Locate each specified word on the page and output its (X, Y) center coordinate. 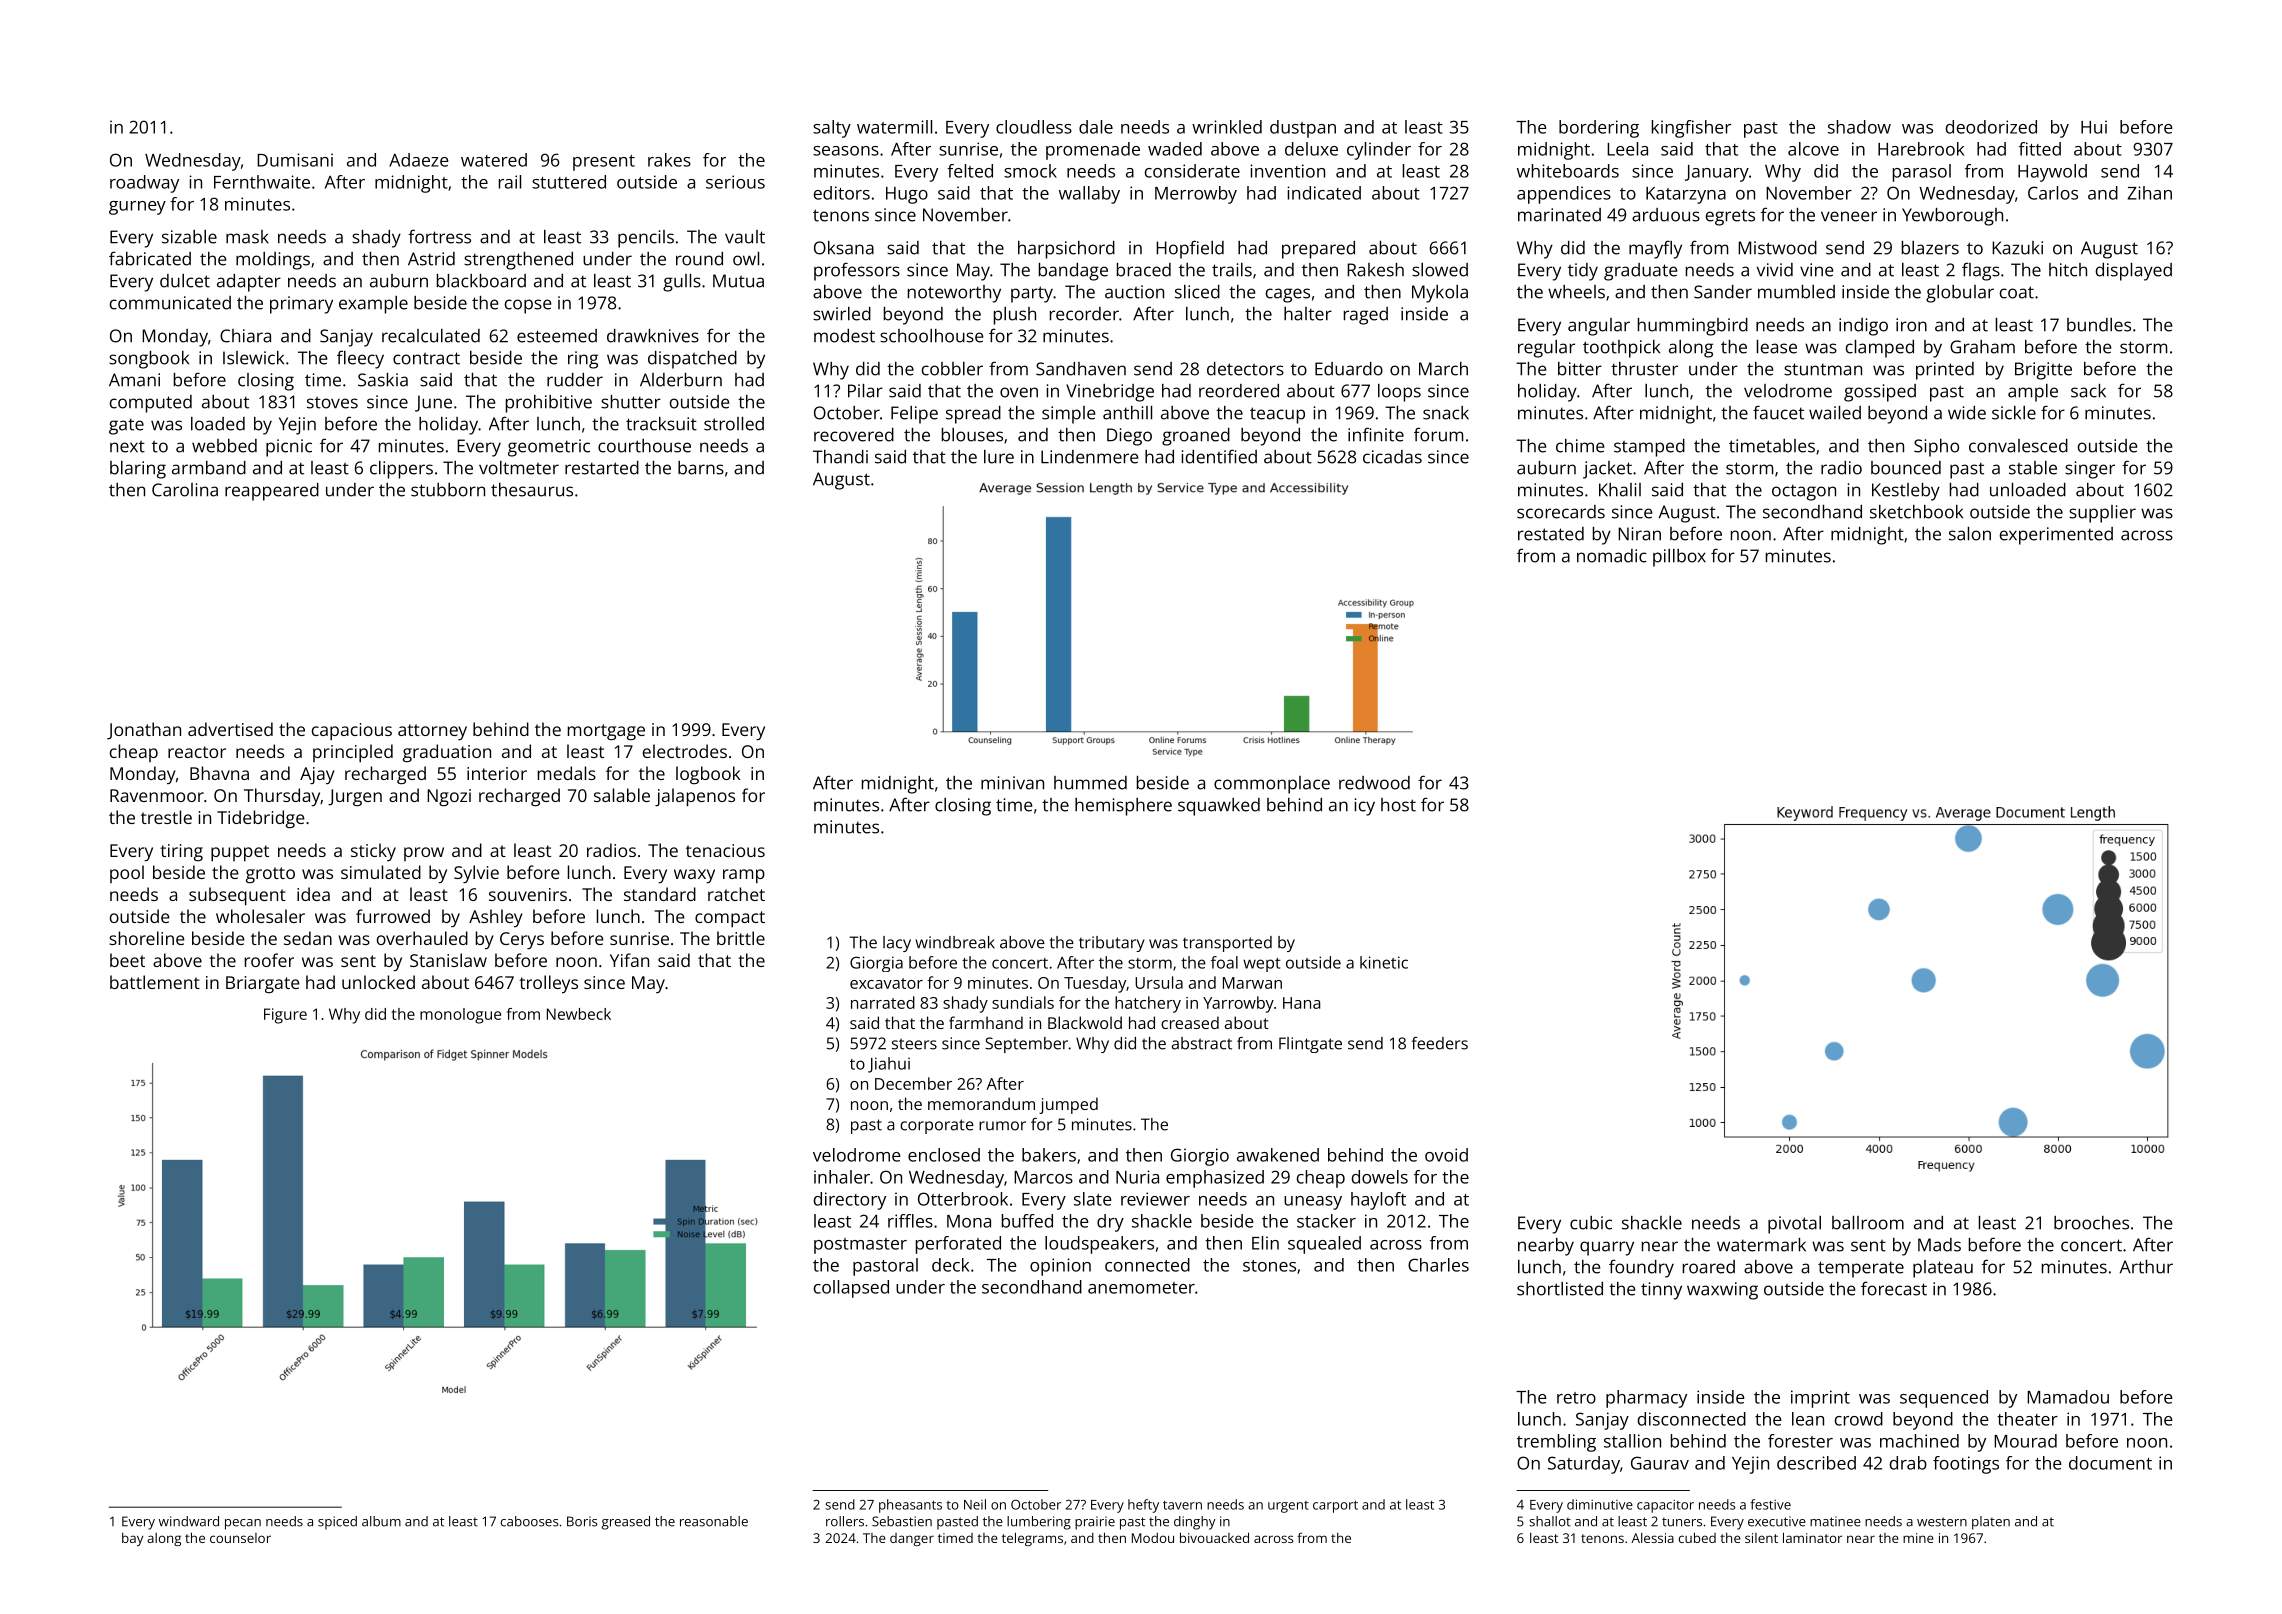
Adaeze (419, 160)
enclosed (944, 1155)
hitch (2068, 270)
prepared (1318, 250)
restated (1551, 534)
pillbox (1679, 558)
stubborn (448, 490)
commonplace (1272, 785)
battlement (155, 982)
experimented (2056, 536)
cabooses (530, 1521)
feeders (1439, 1043)
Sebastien (902, 1521)
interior (497, 773)
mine (1918, 1538)
